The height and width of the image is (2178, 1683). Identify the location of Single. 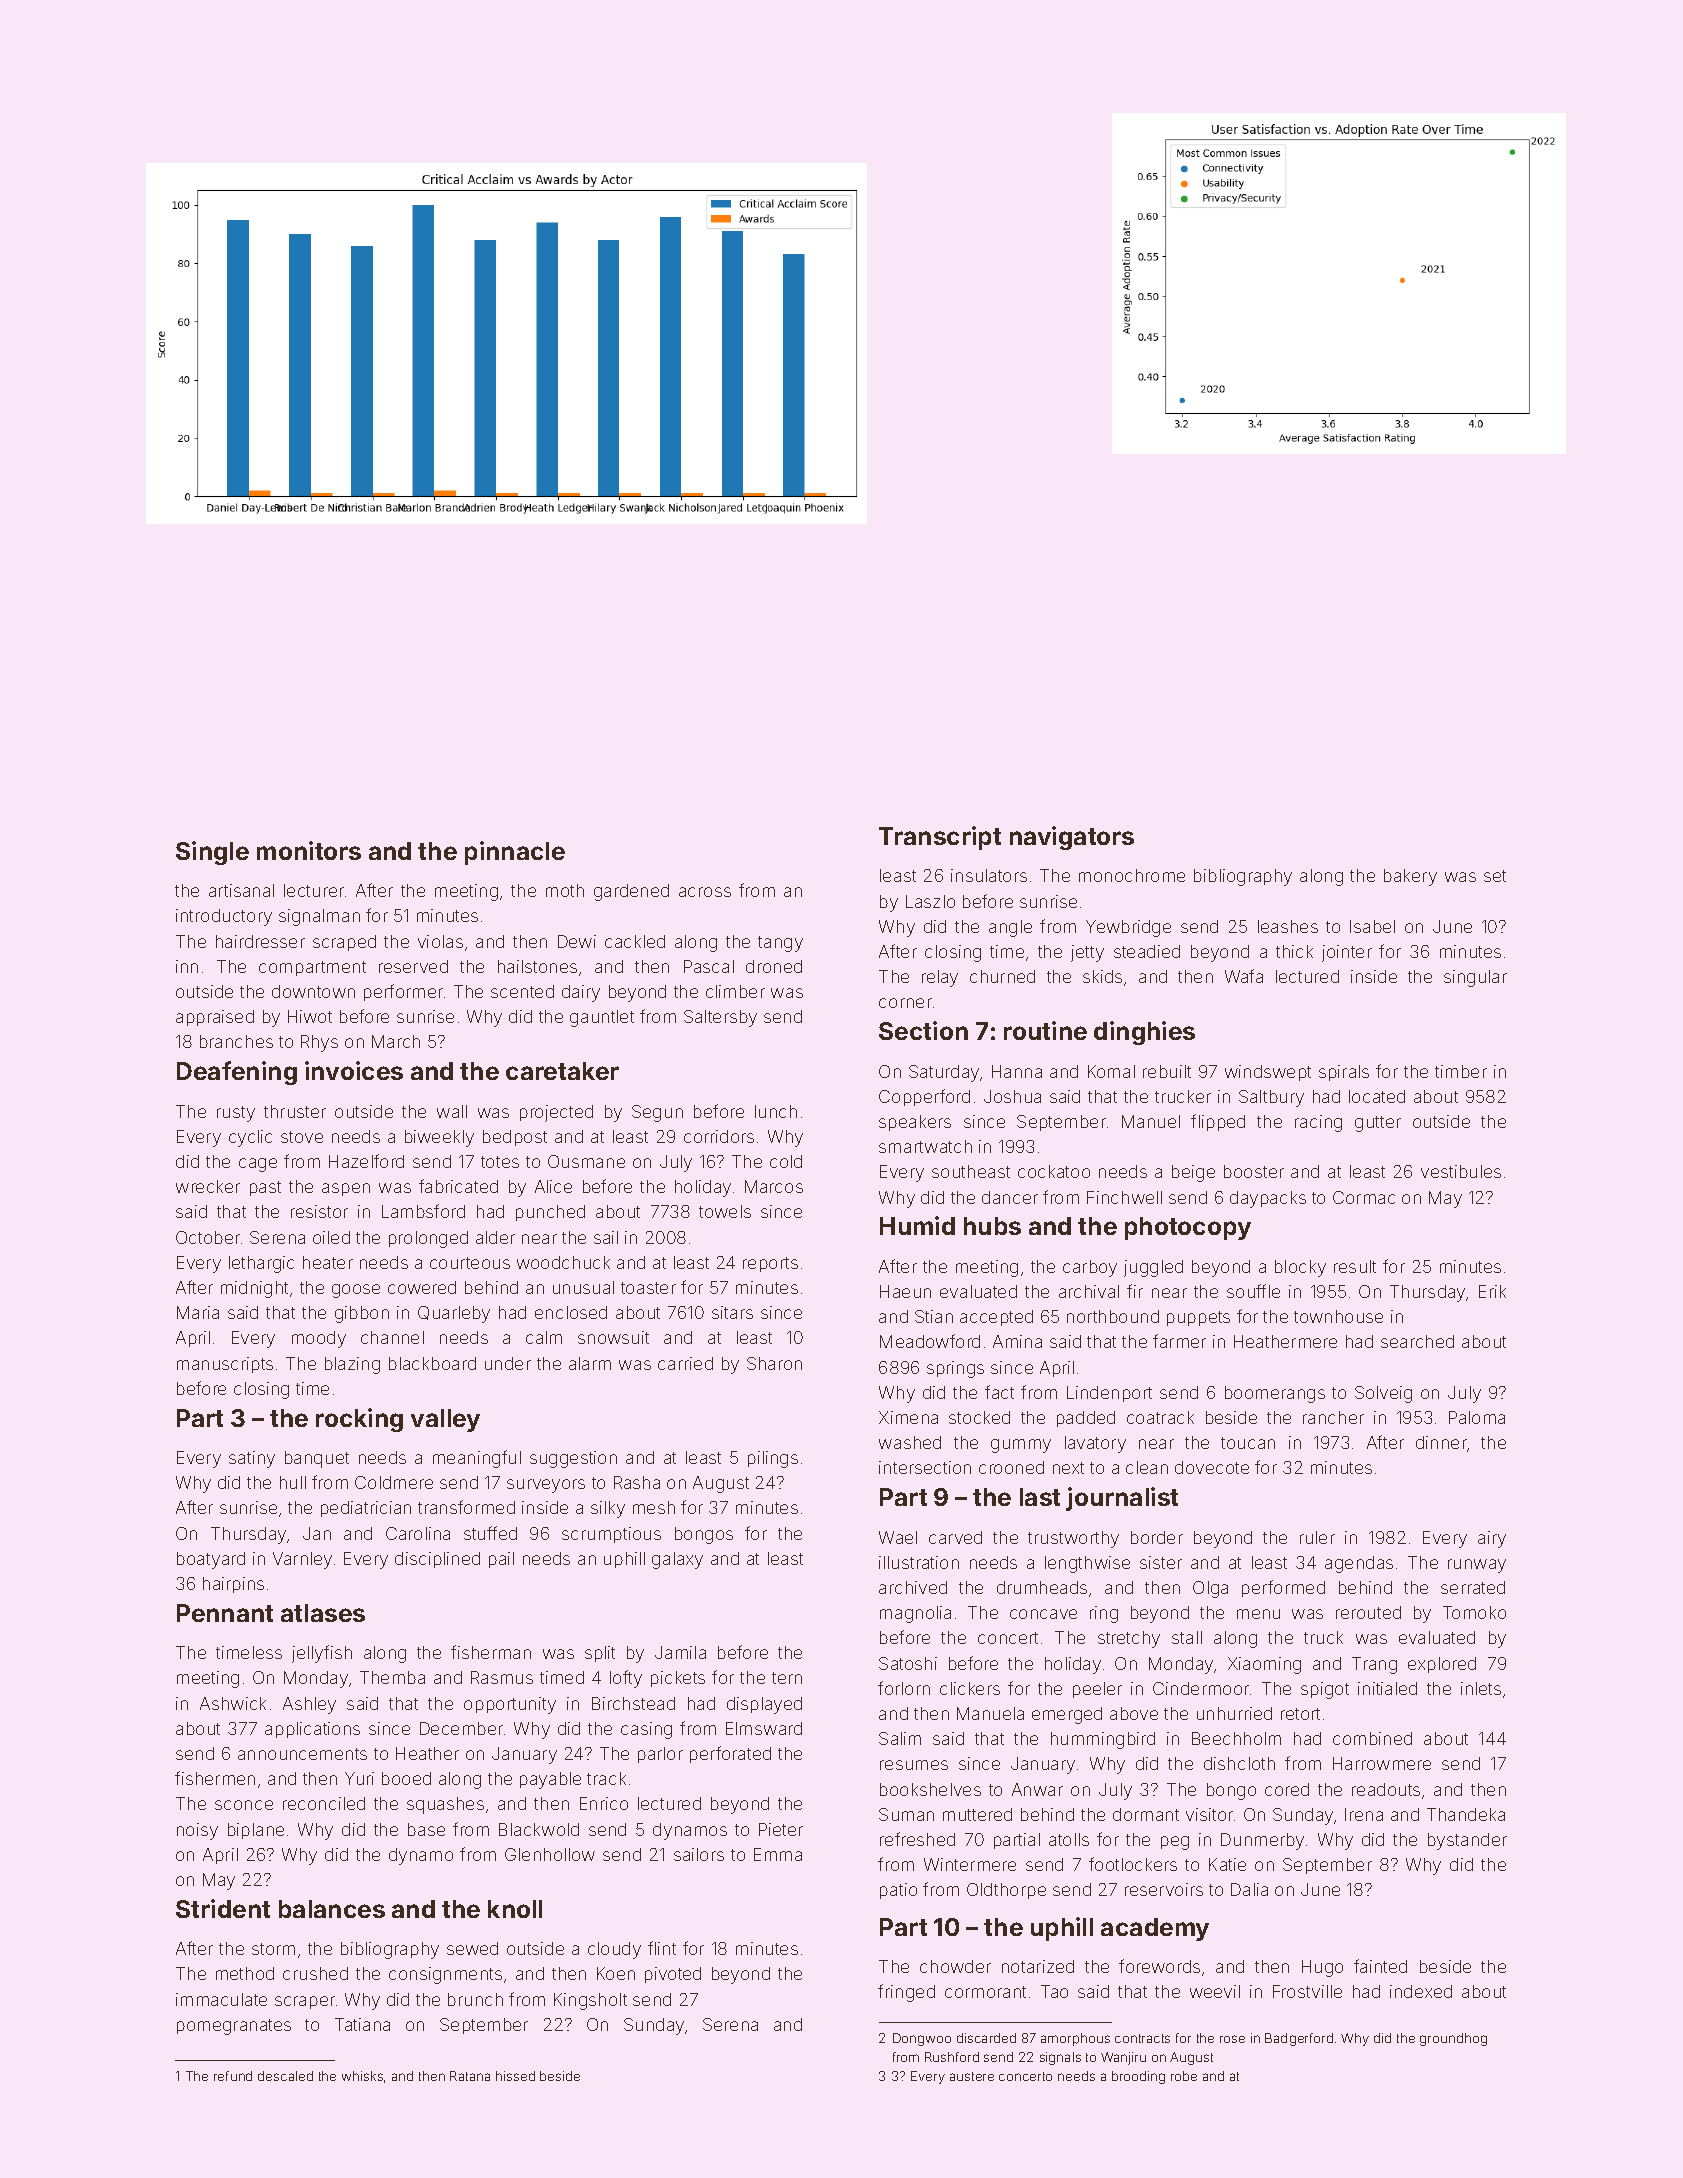
(212, 853).
